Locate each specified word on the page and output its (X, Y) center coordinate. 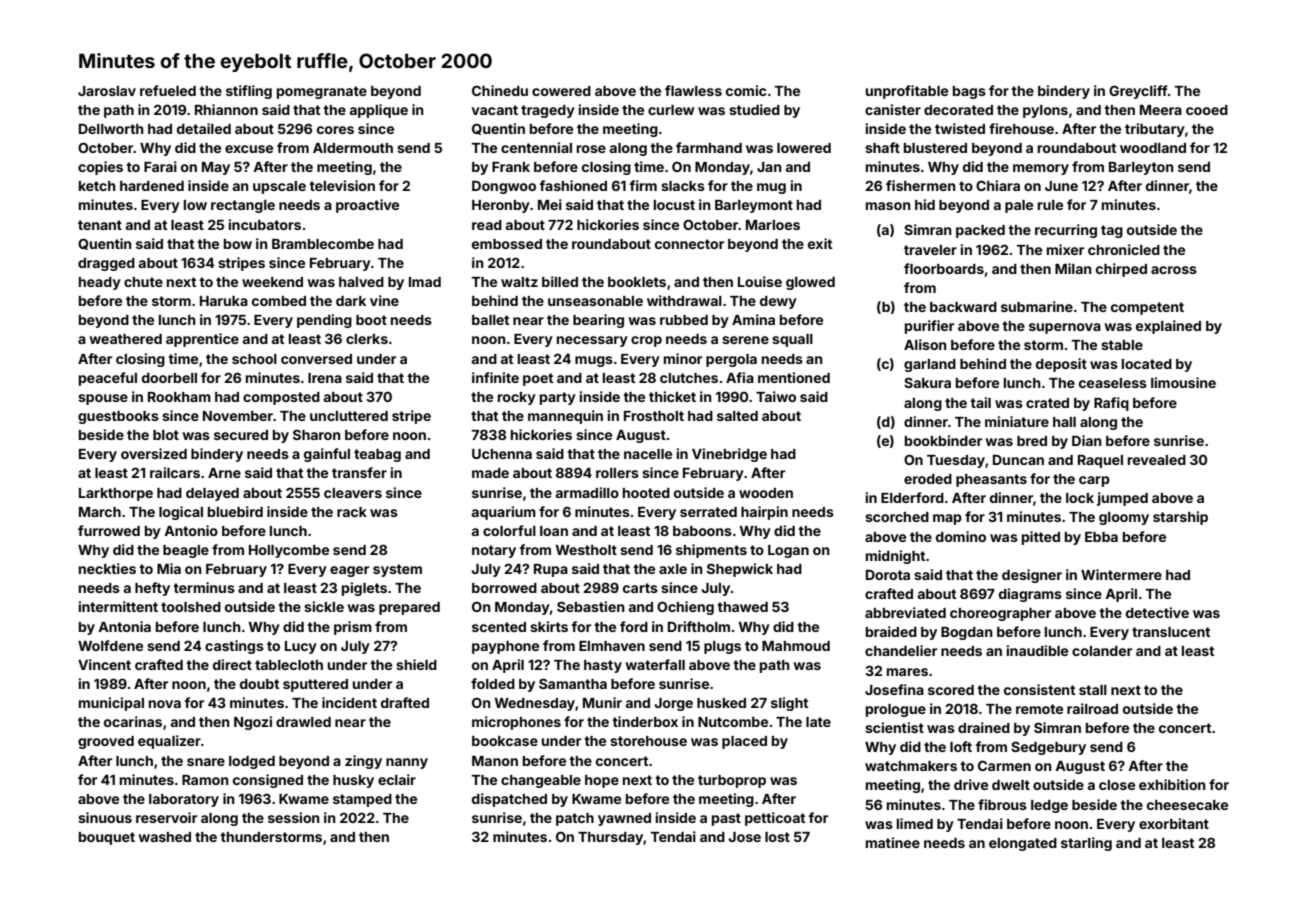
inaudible (1037, 650)
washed (164, 837)
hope (602, 781)
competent (1147, 308)
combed (279, 301)
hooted (646, 493)
